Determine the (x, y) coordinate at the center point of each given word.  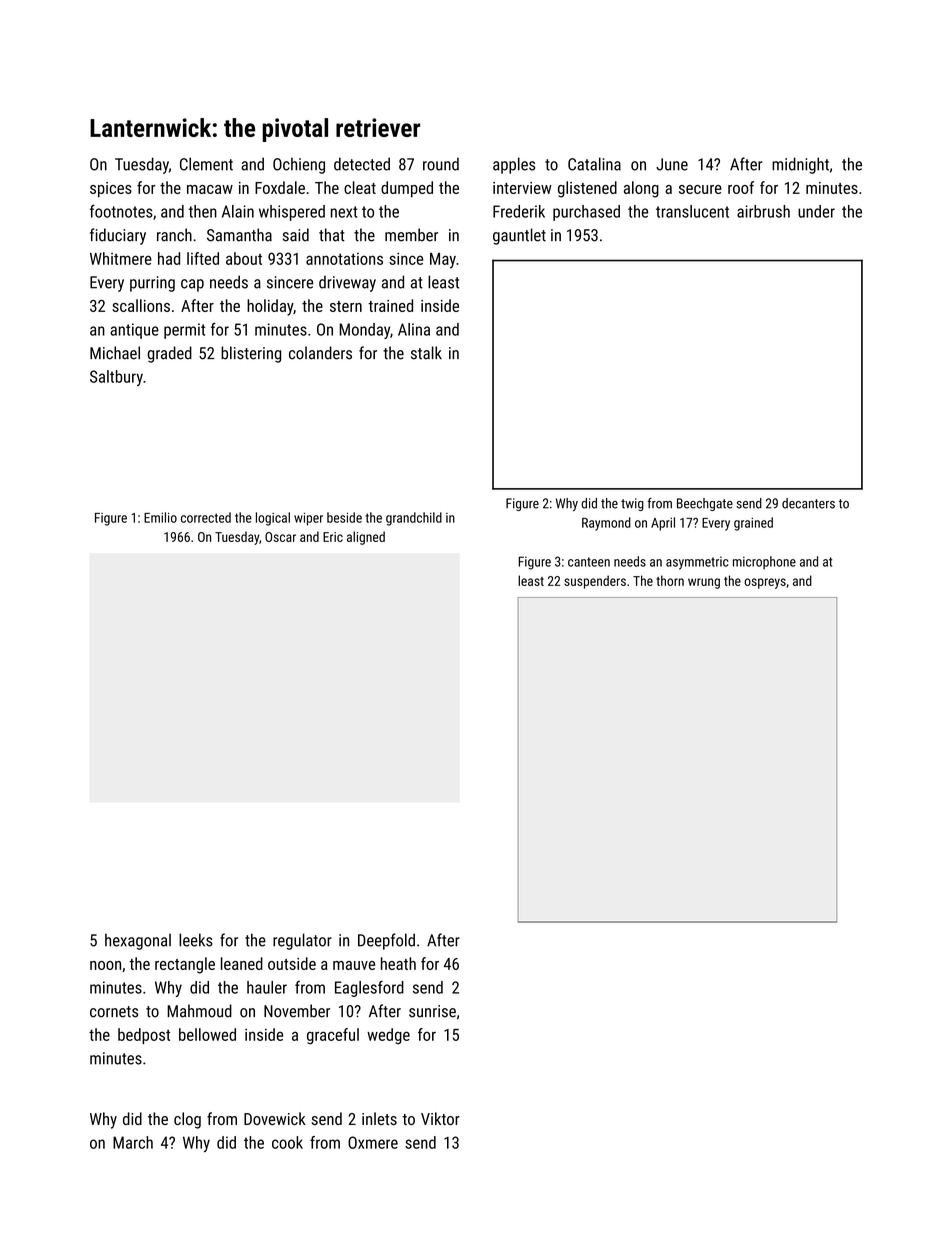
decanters (808, 503)
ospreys (765, 583)
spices (111, 190)
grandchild (414, 519)
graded (170, 354)
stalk (426, 353)
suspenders (595, 582)
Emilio (160, 517)
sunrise (432, 1011)
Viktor (440, 1118)
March (133, 1142)
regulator (302, 941)
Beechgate (705, 504)
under (816, 211)
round (441, 164)
